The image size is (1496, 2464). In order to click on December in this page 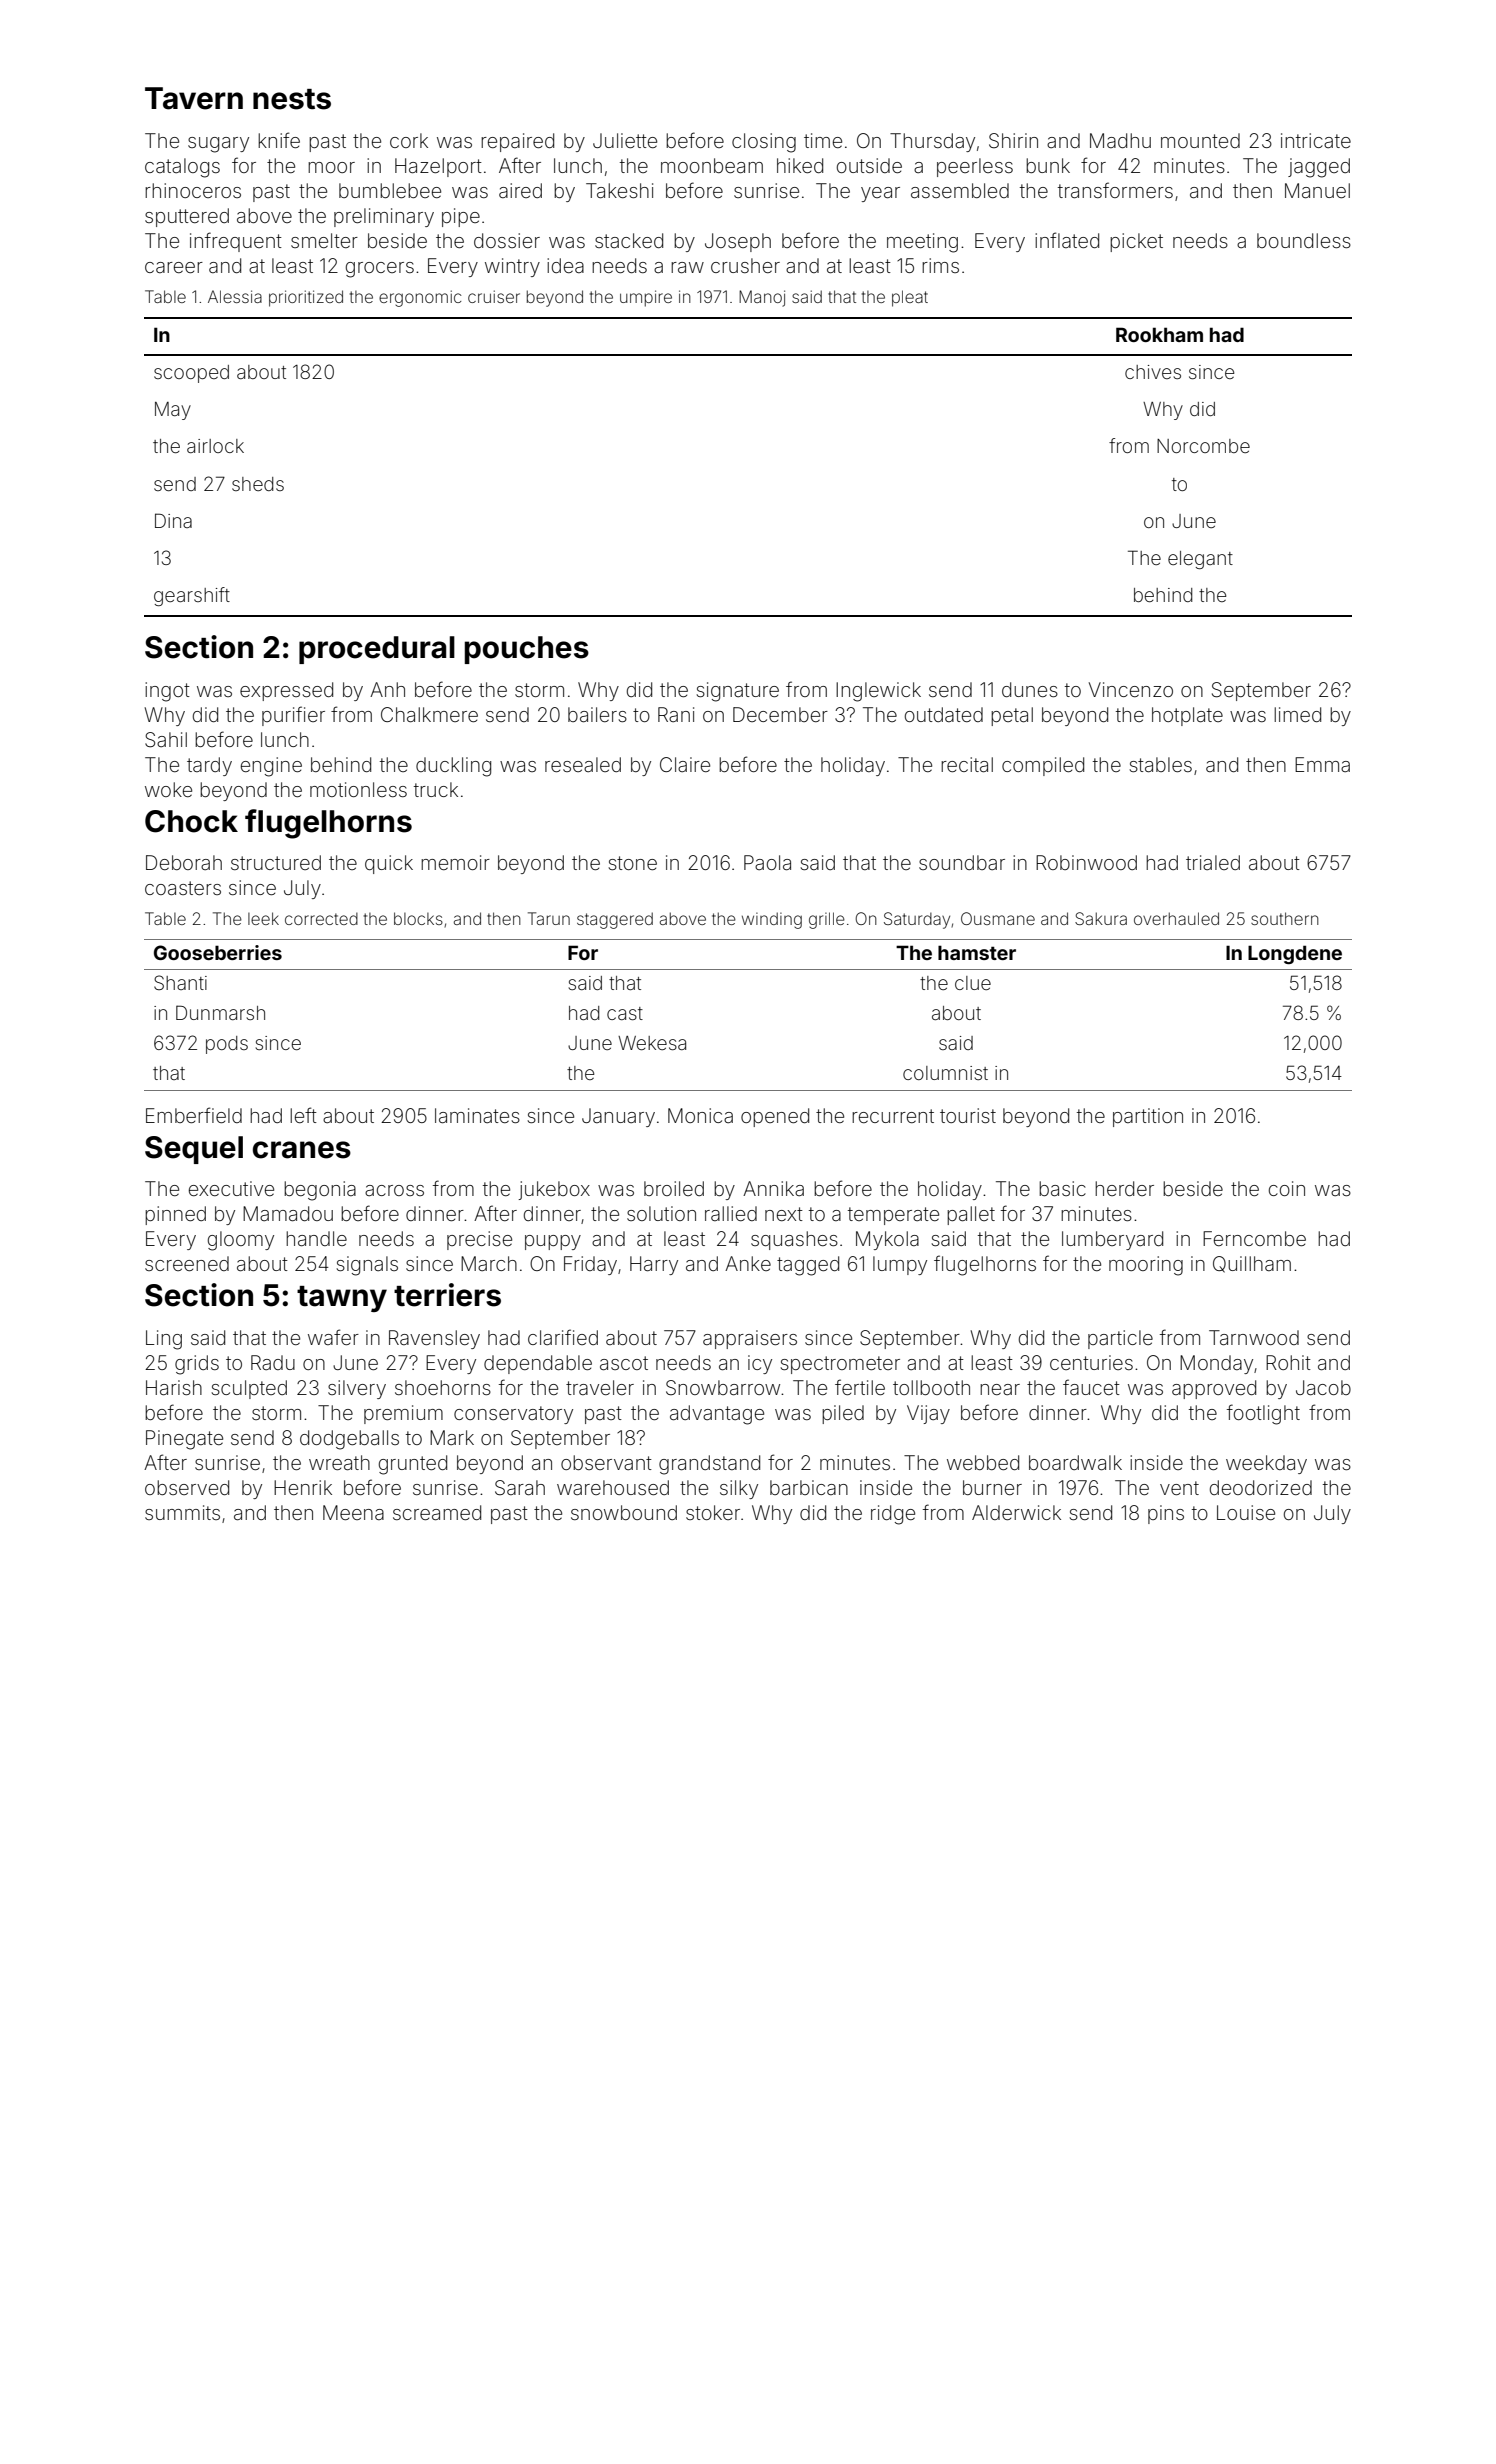, I will do `click(780, 714)`.
